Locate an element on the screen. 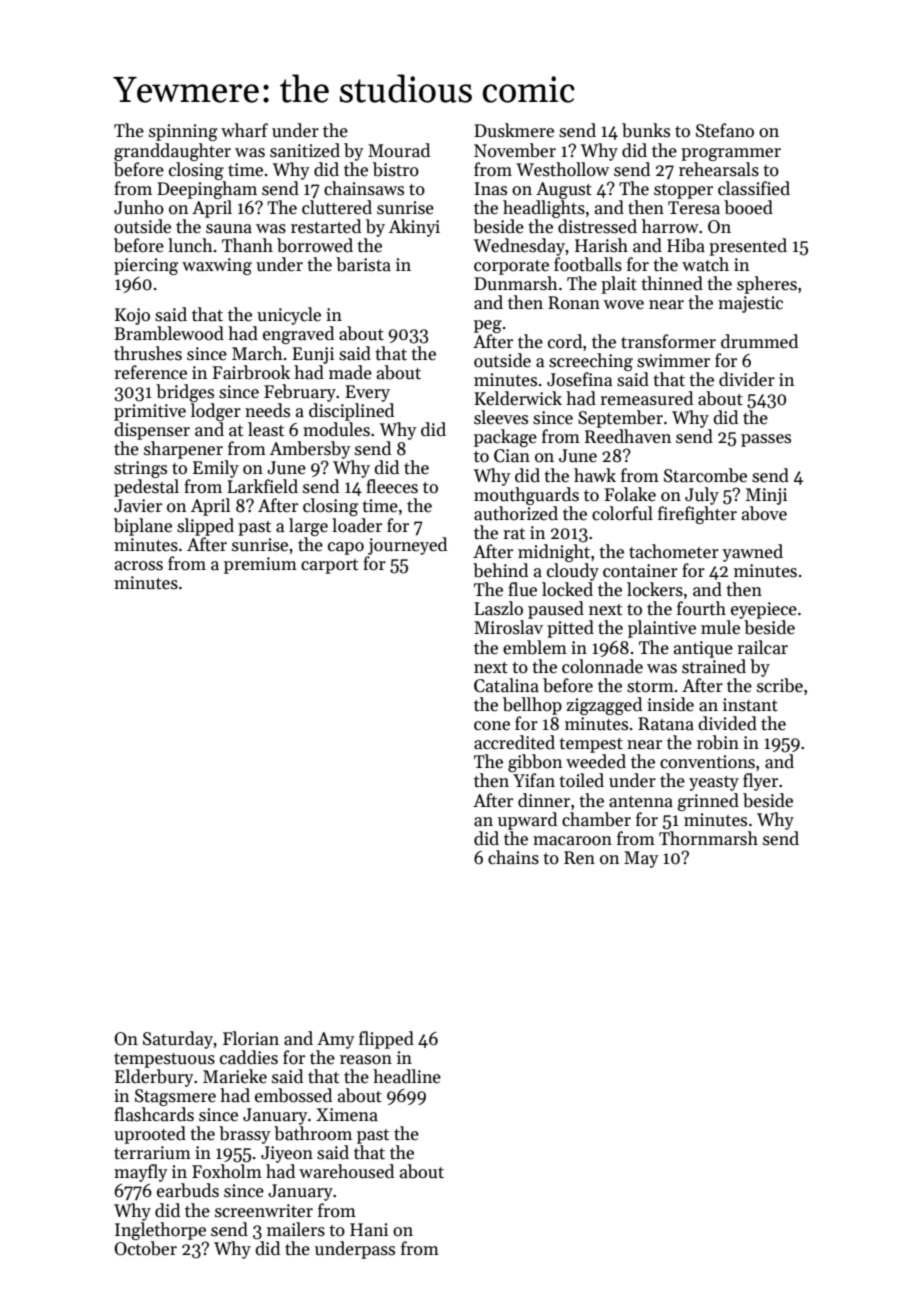 The height and width of the screenshot is (1308, 924). majestic is located at coordinates (750, 304).
